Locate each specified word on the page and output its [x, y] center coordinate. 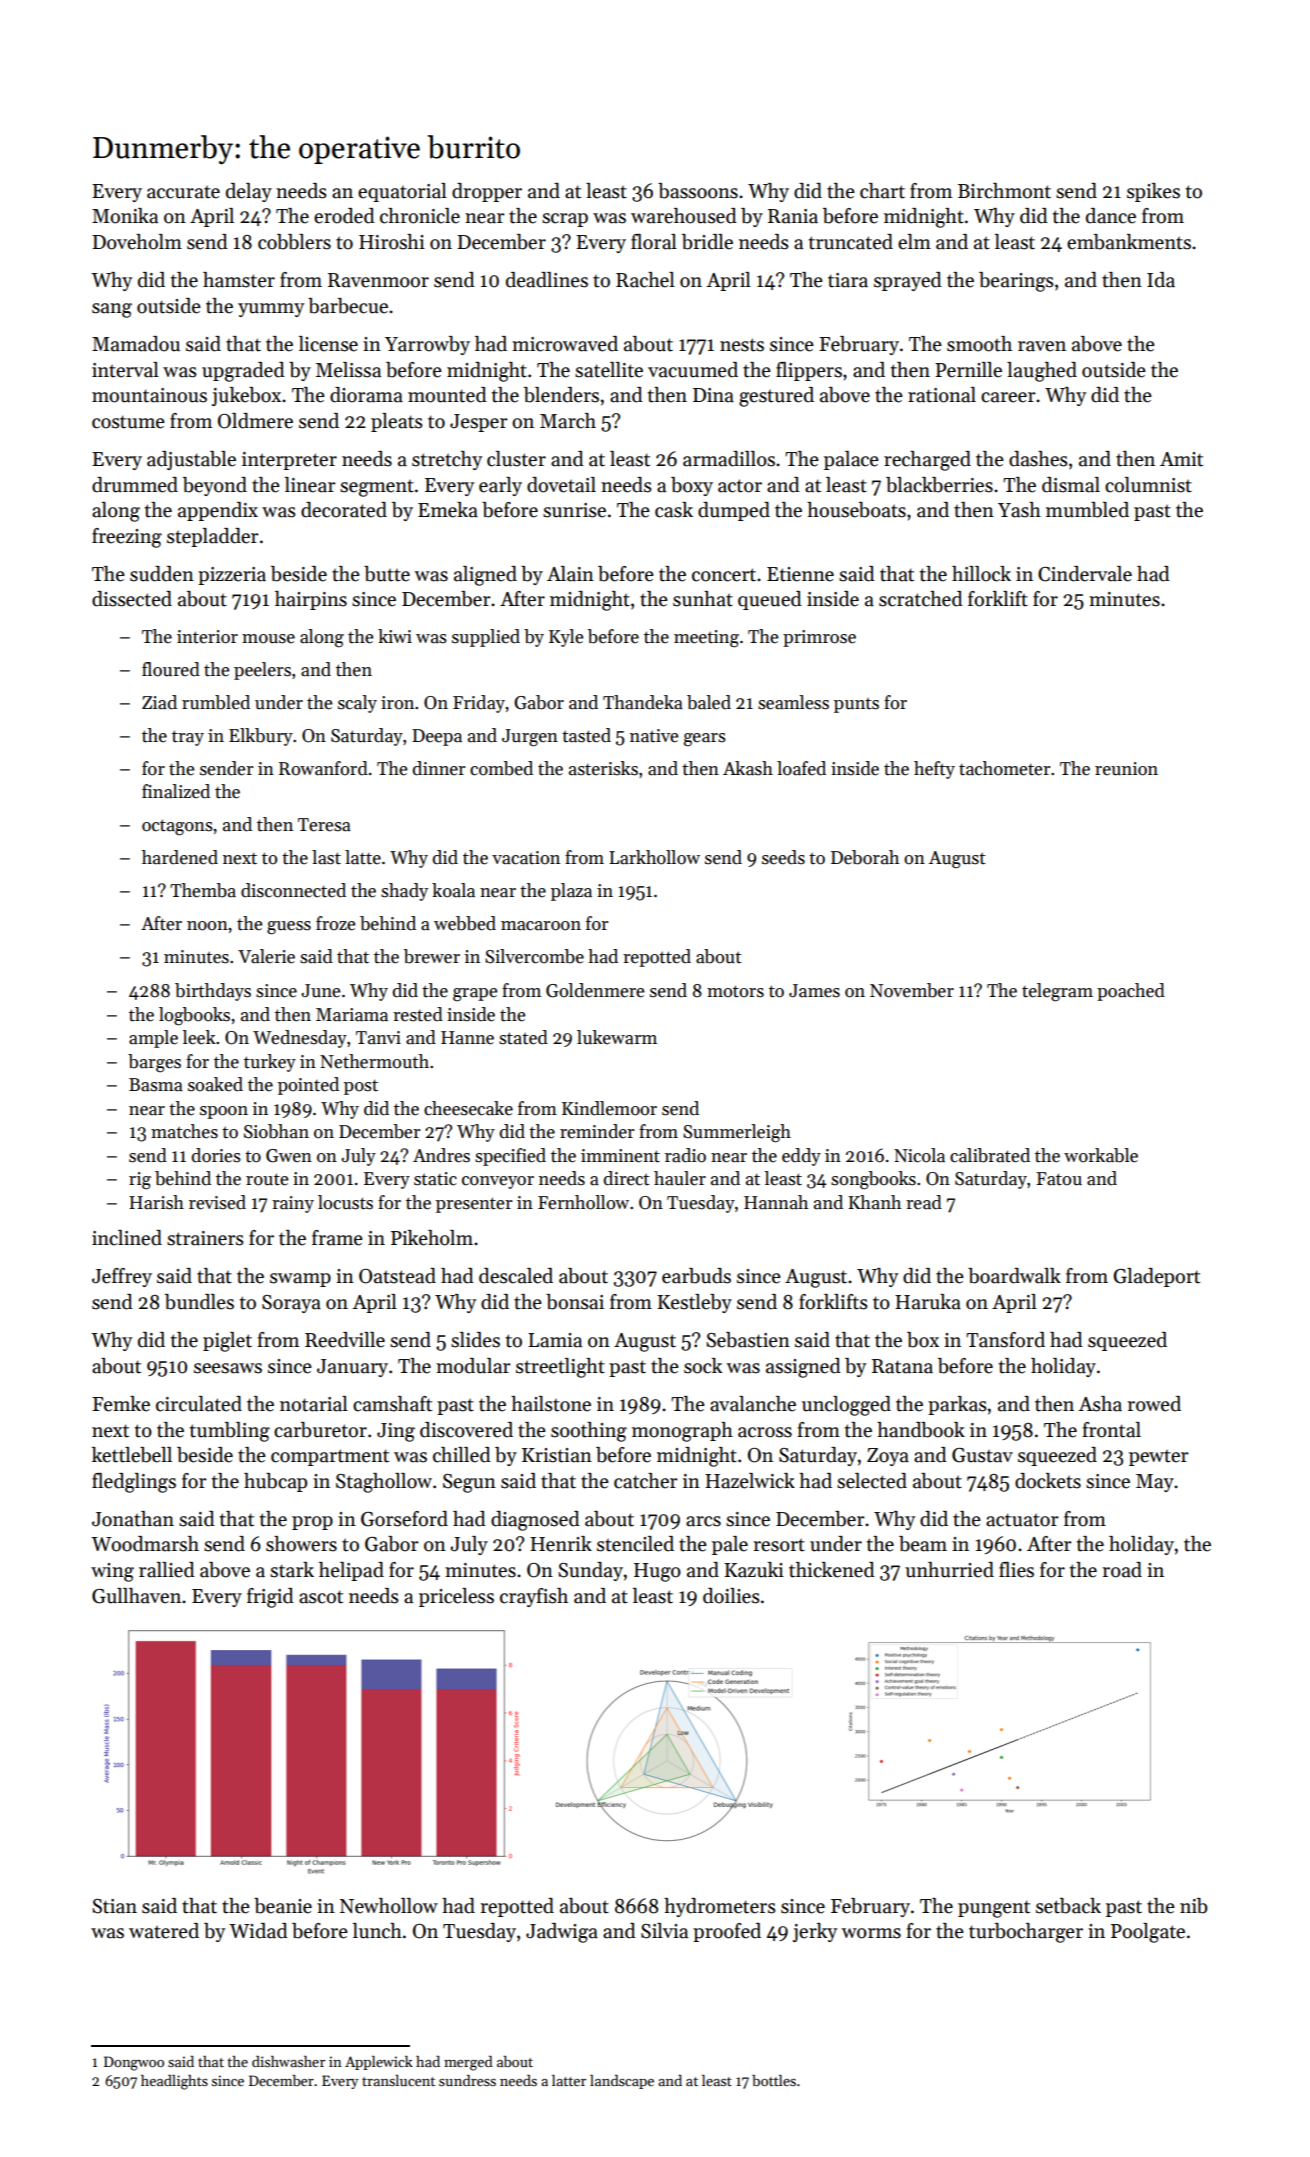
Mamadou [136, 344]
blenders [561, 395]
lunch [377, 1931]
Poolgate [1148, 1933]
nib [1194, 1906]
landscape [622, 2082]
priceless [456, 1597]
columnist [1148, 485]
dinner [439, 768]
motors [735, 991]
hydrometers [720, 1907]
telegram [1057, 992]
